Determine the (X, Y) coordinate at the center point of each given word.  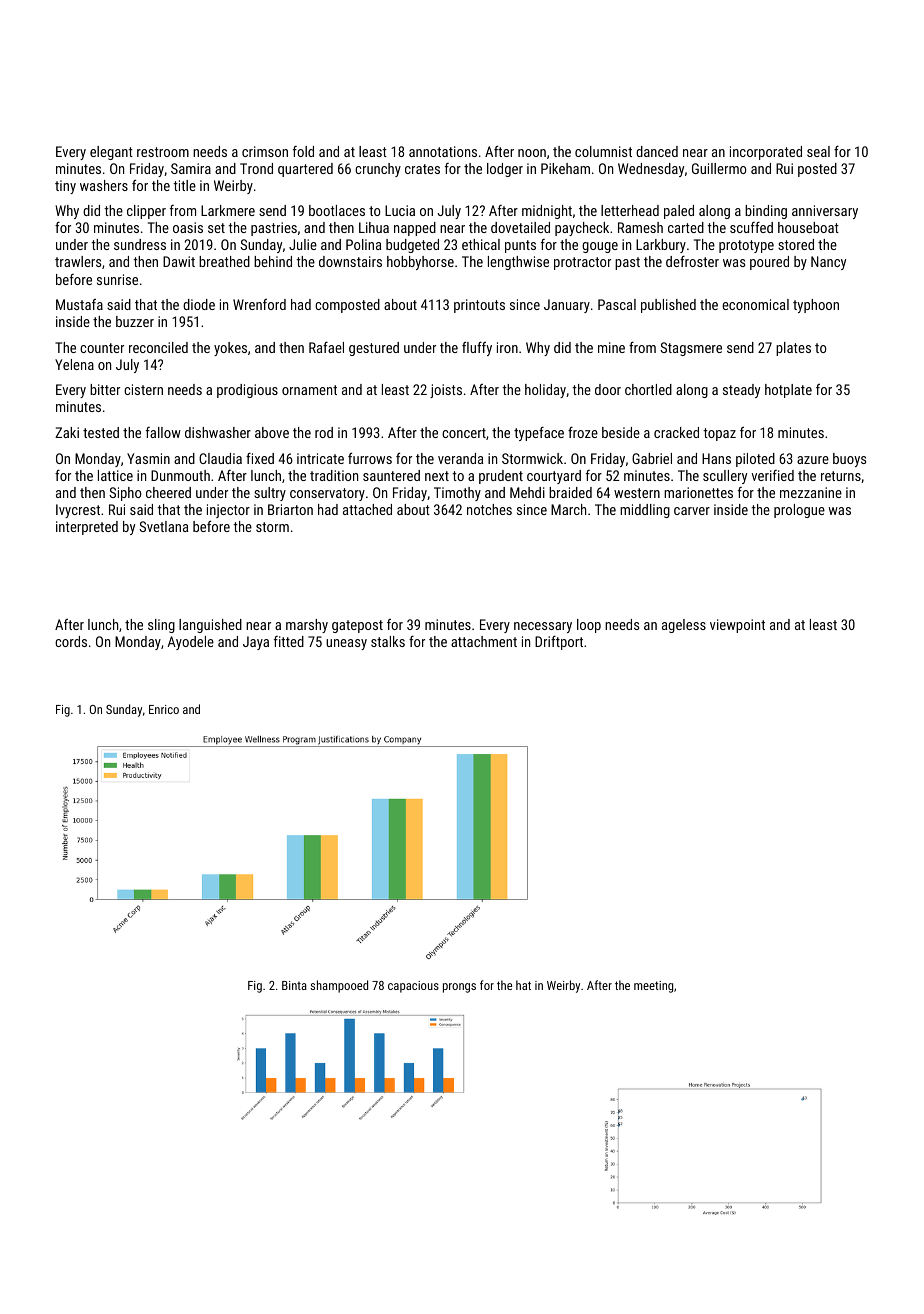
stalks (388, 641)
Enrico (164, 709)
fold (303, 151)
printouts (479, 306)
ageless (684, 626)
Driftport (559, 643)
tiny (65, 187)
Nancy (828, 263)
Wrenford (259, 304)
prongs (459, 988)
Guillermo (719, 168)
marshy (307, 626)
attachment (484, 641)
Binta (294, 985)
